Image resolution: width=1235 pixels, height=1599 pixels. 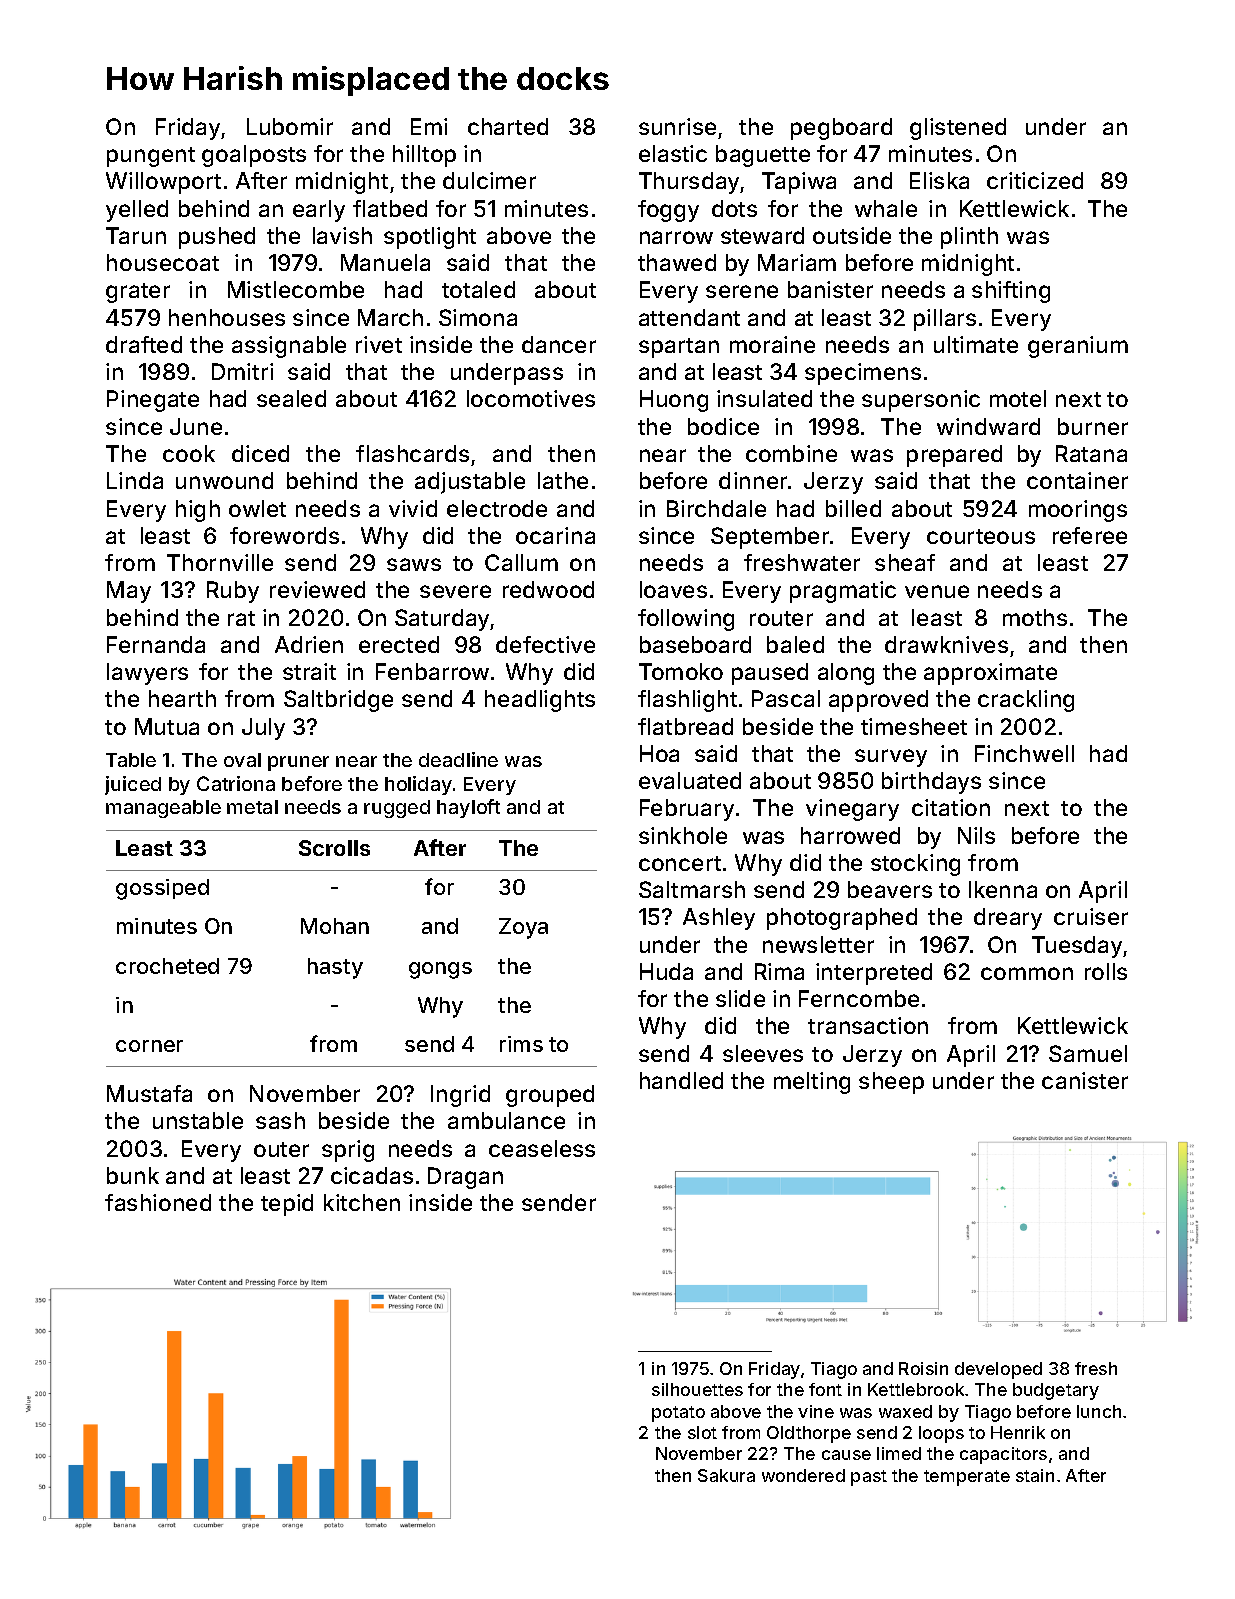 What do you see at coordinates (843, 592) in the screenshot?
I see `pragmatic` at bounding box center [843, 592].
